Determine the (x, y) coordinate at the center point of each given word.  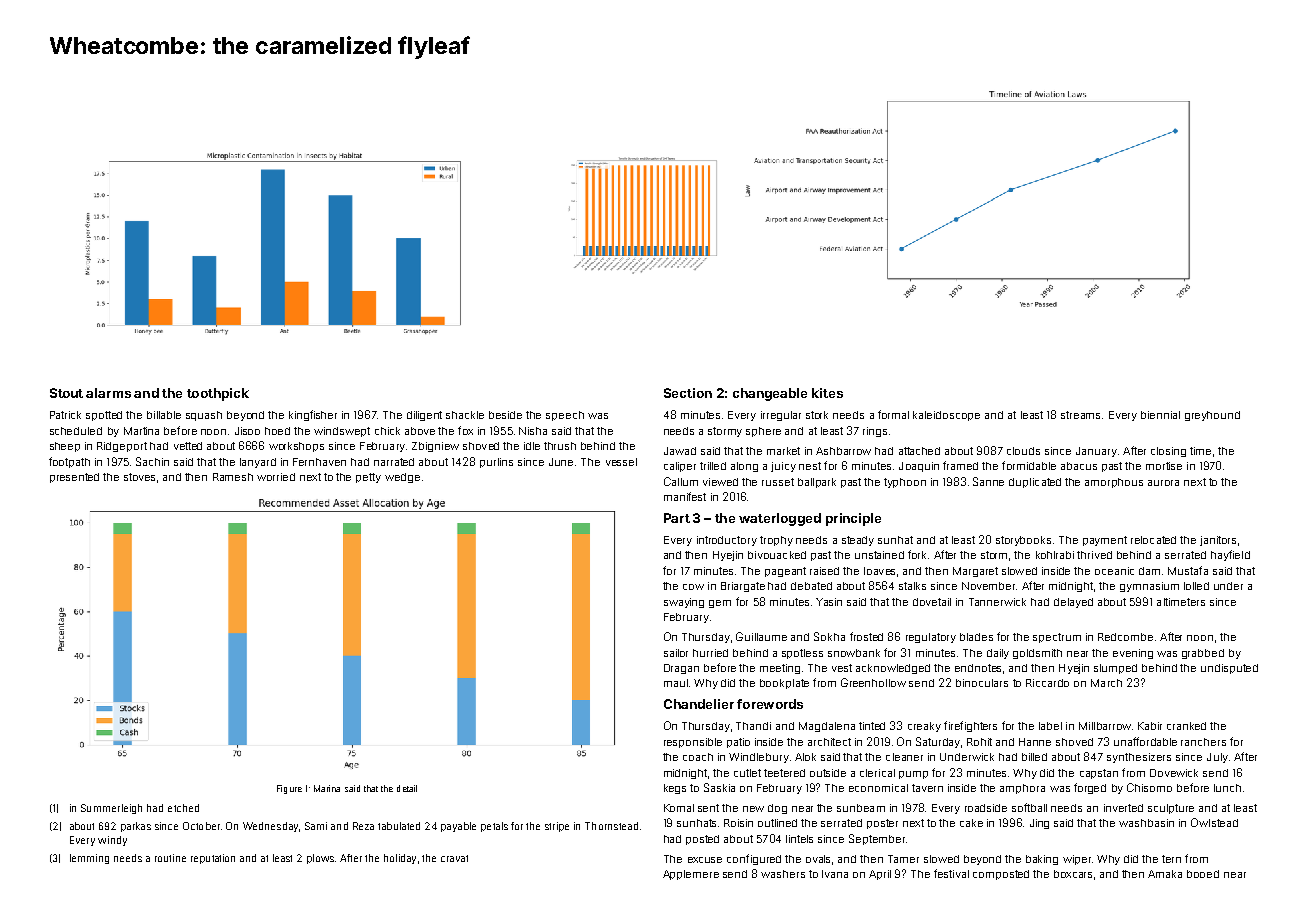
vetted (188, 446)
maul (676, 683)
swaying (684, 603)
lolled (1196, 586)
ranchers (1203, 742)
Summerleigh (111, 809)
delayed (1073, 603)
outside (828, 773)
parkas (136, 827)
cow (693, 587)
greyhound (1212, 416)
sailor (676, 653)
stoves (139, 477)
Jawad (680, 451)
